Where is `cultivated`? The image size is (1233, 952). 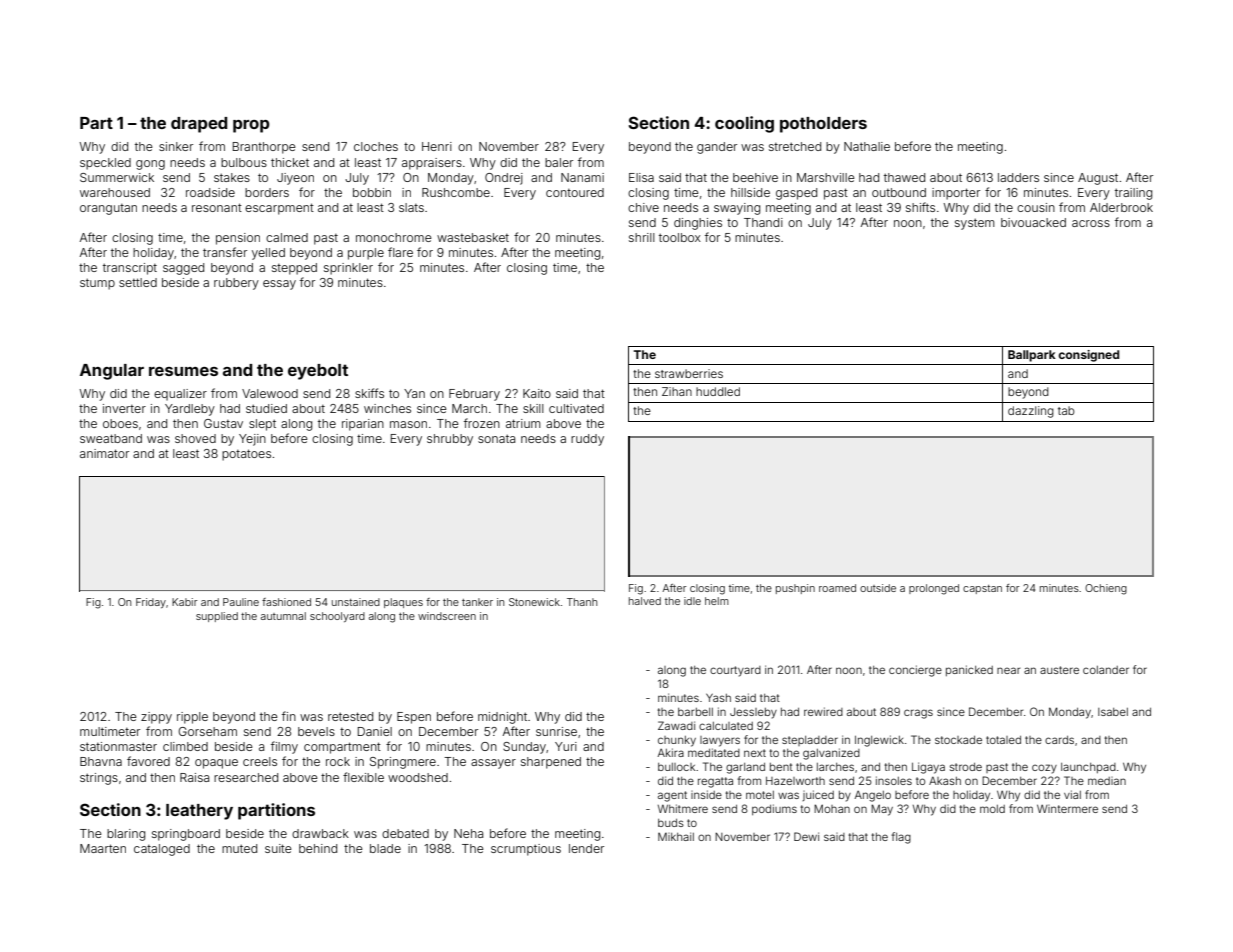 cultivated is located at coordinates (576, 408).
